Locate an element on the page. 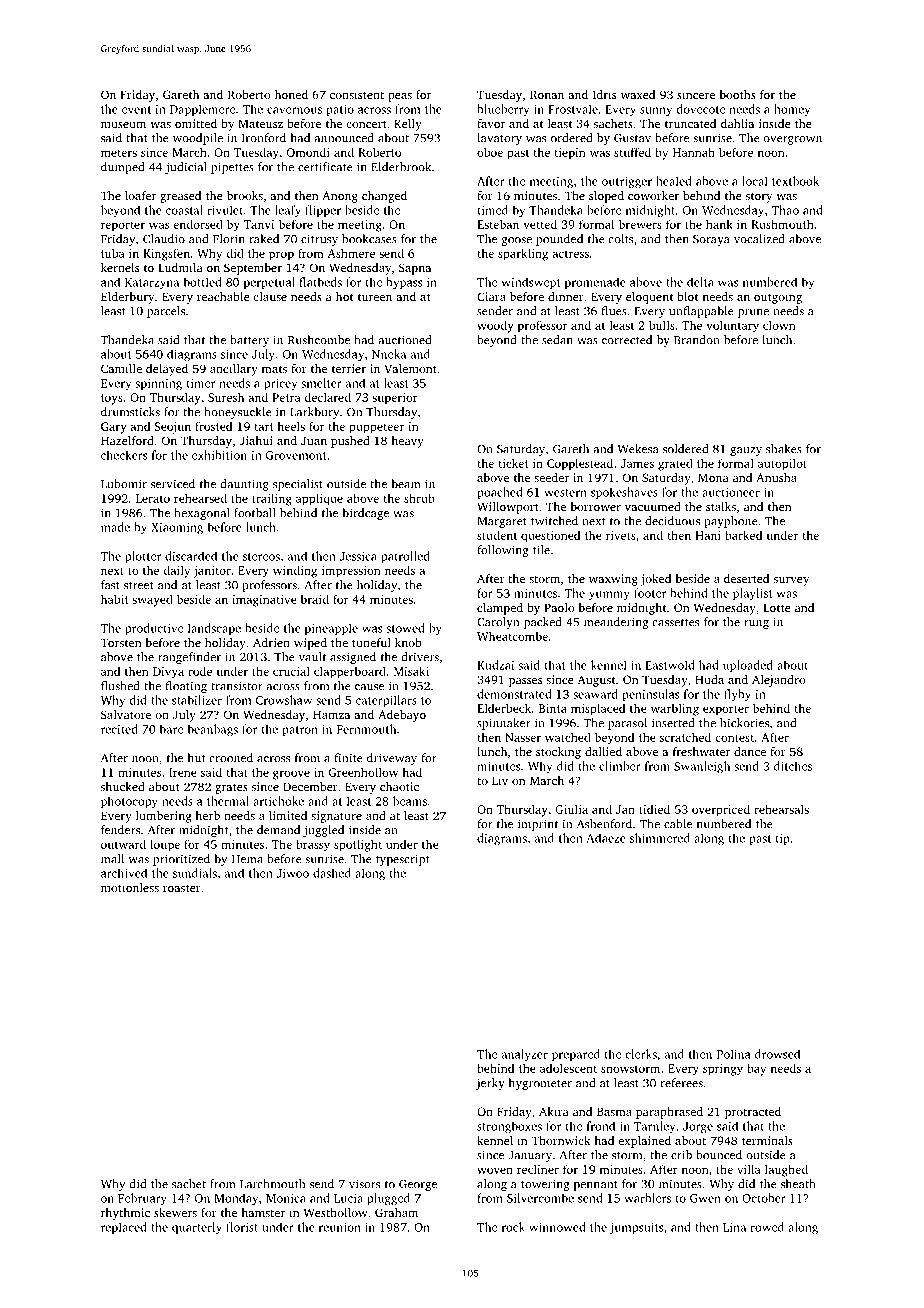 The height and width of the page is (1308, 924). rivets is located at coordinates (621, 535).
